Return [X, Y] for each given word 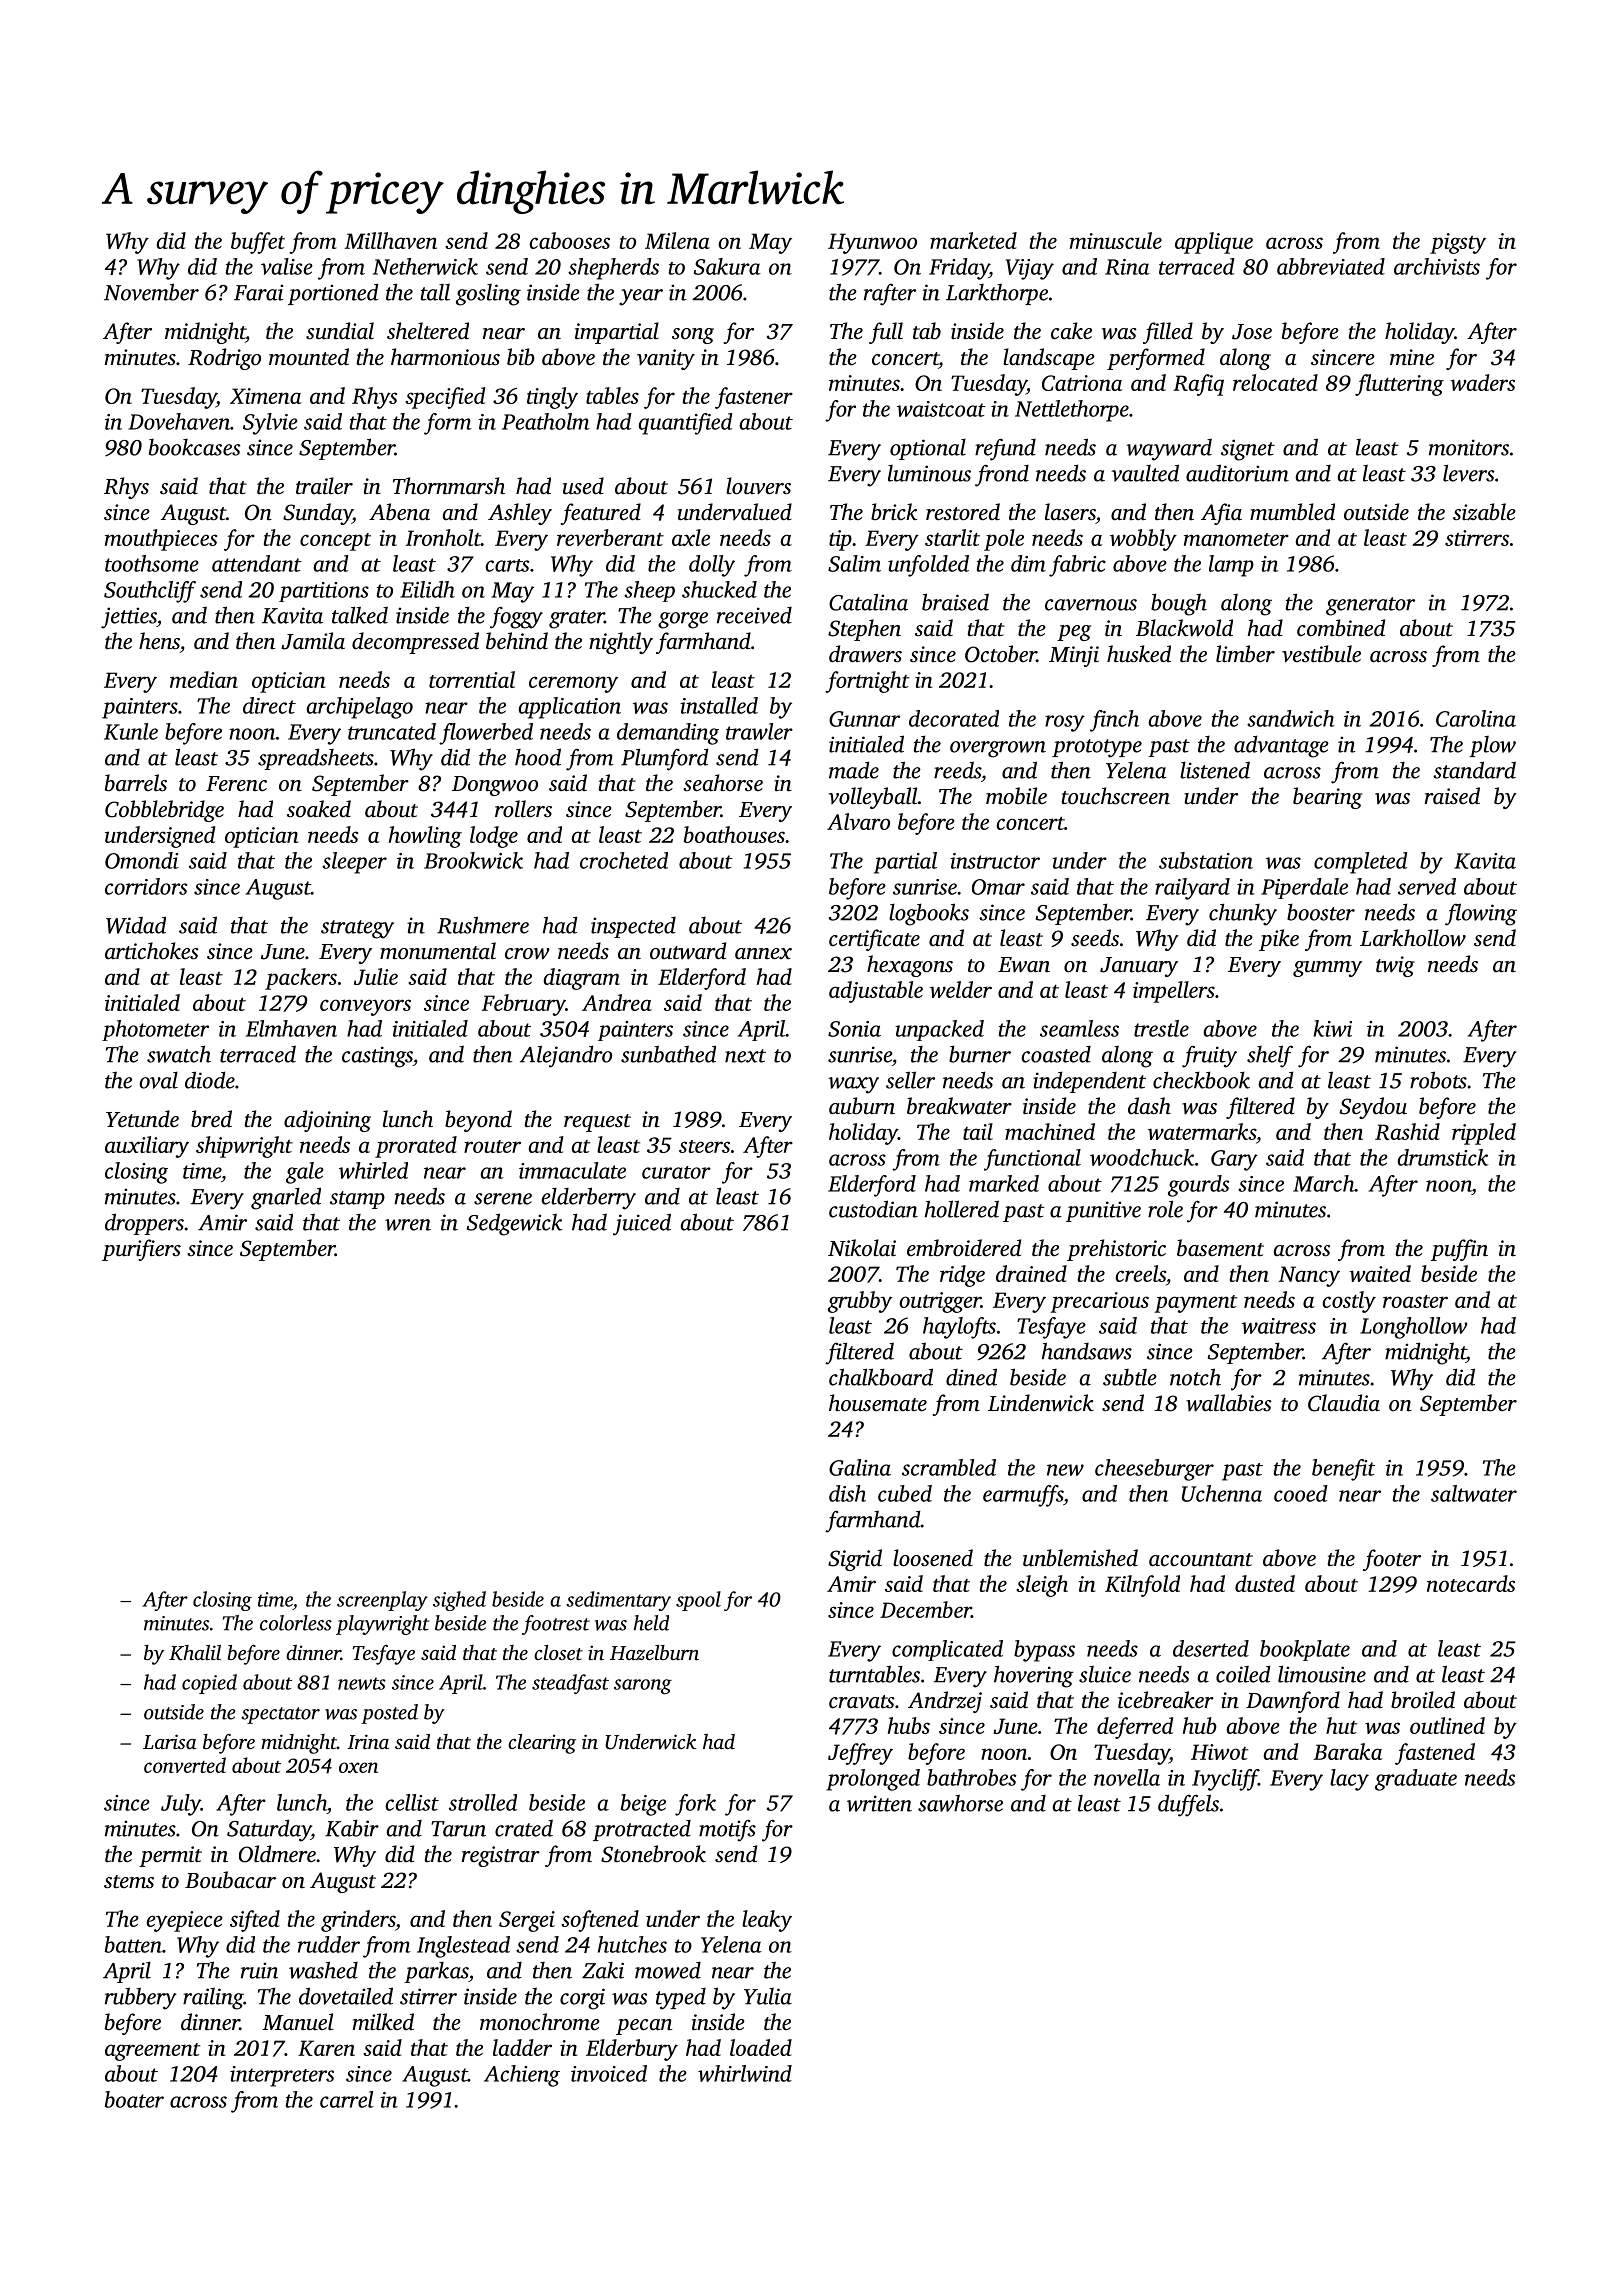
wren [408, 1225]
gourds [1198, 1186]
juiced [642, 1224]
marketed [973, 240]
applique [1214, 243]
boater [134, 2099]
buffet [258, 243]
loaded [761, 2047]
